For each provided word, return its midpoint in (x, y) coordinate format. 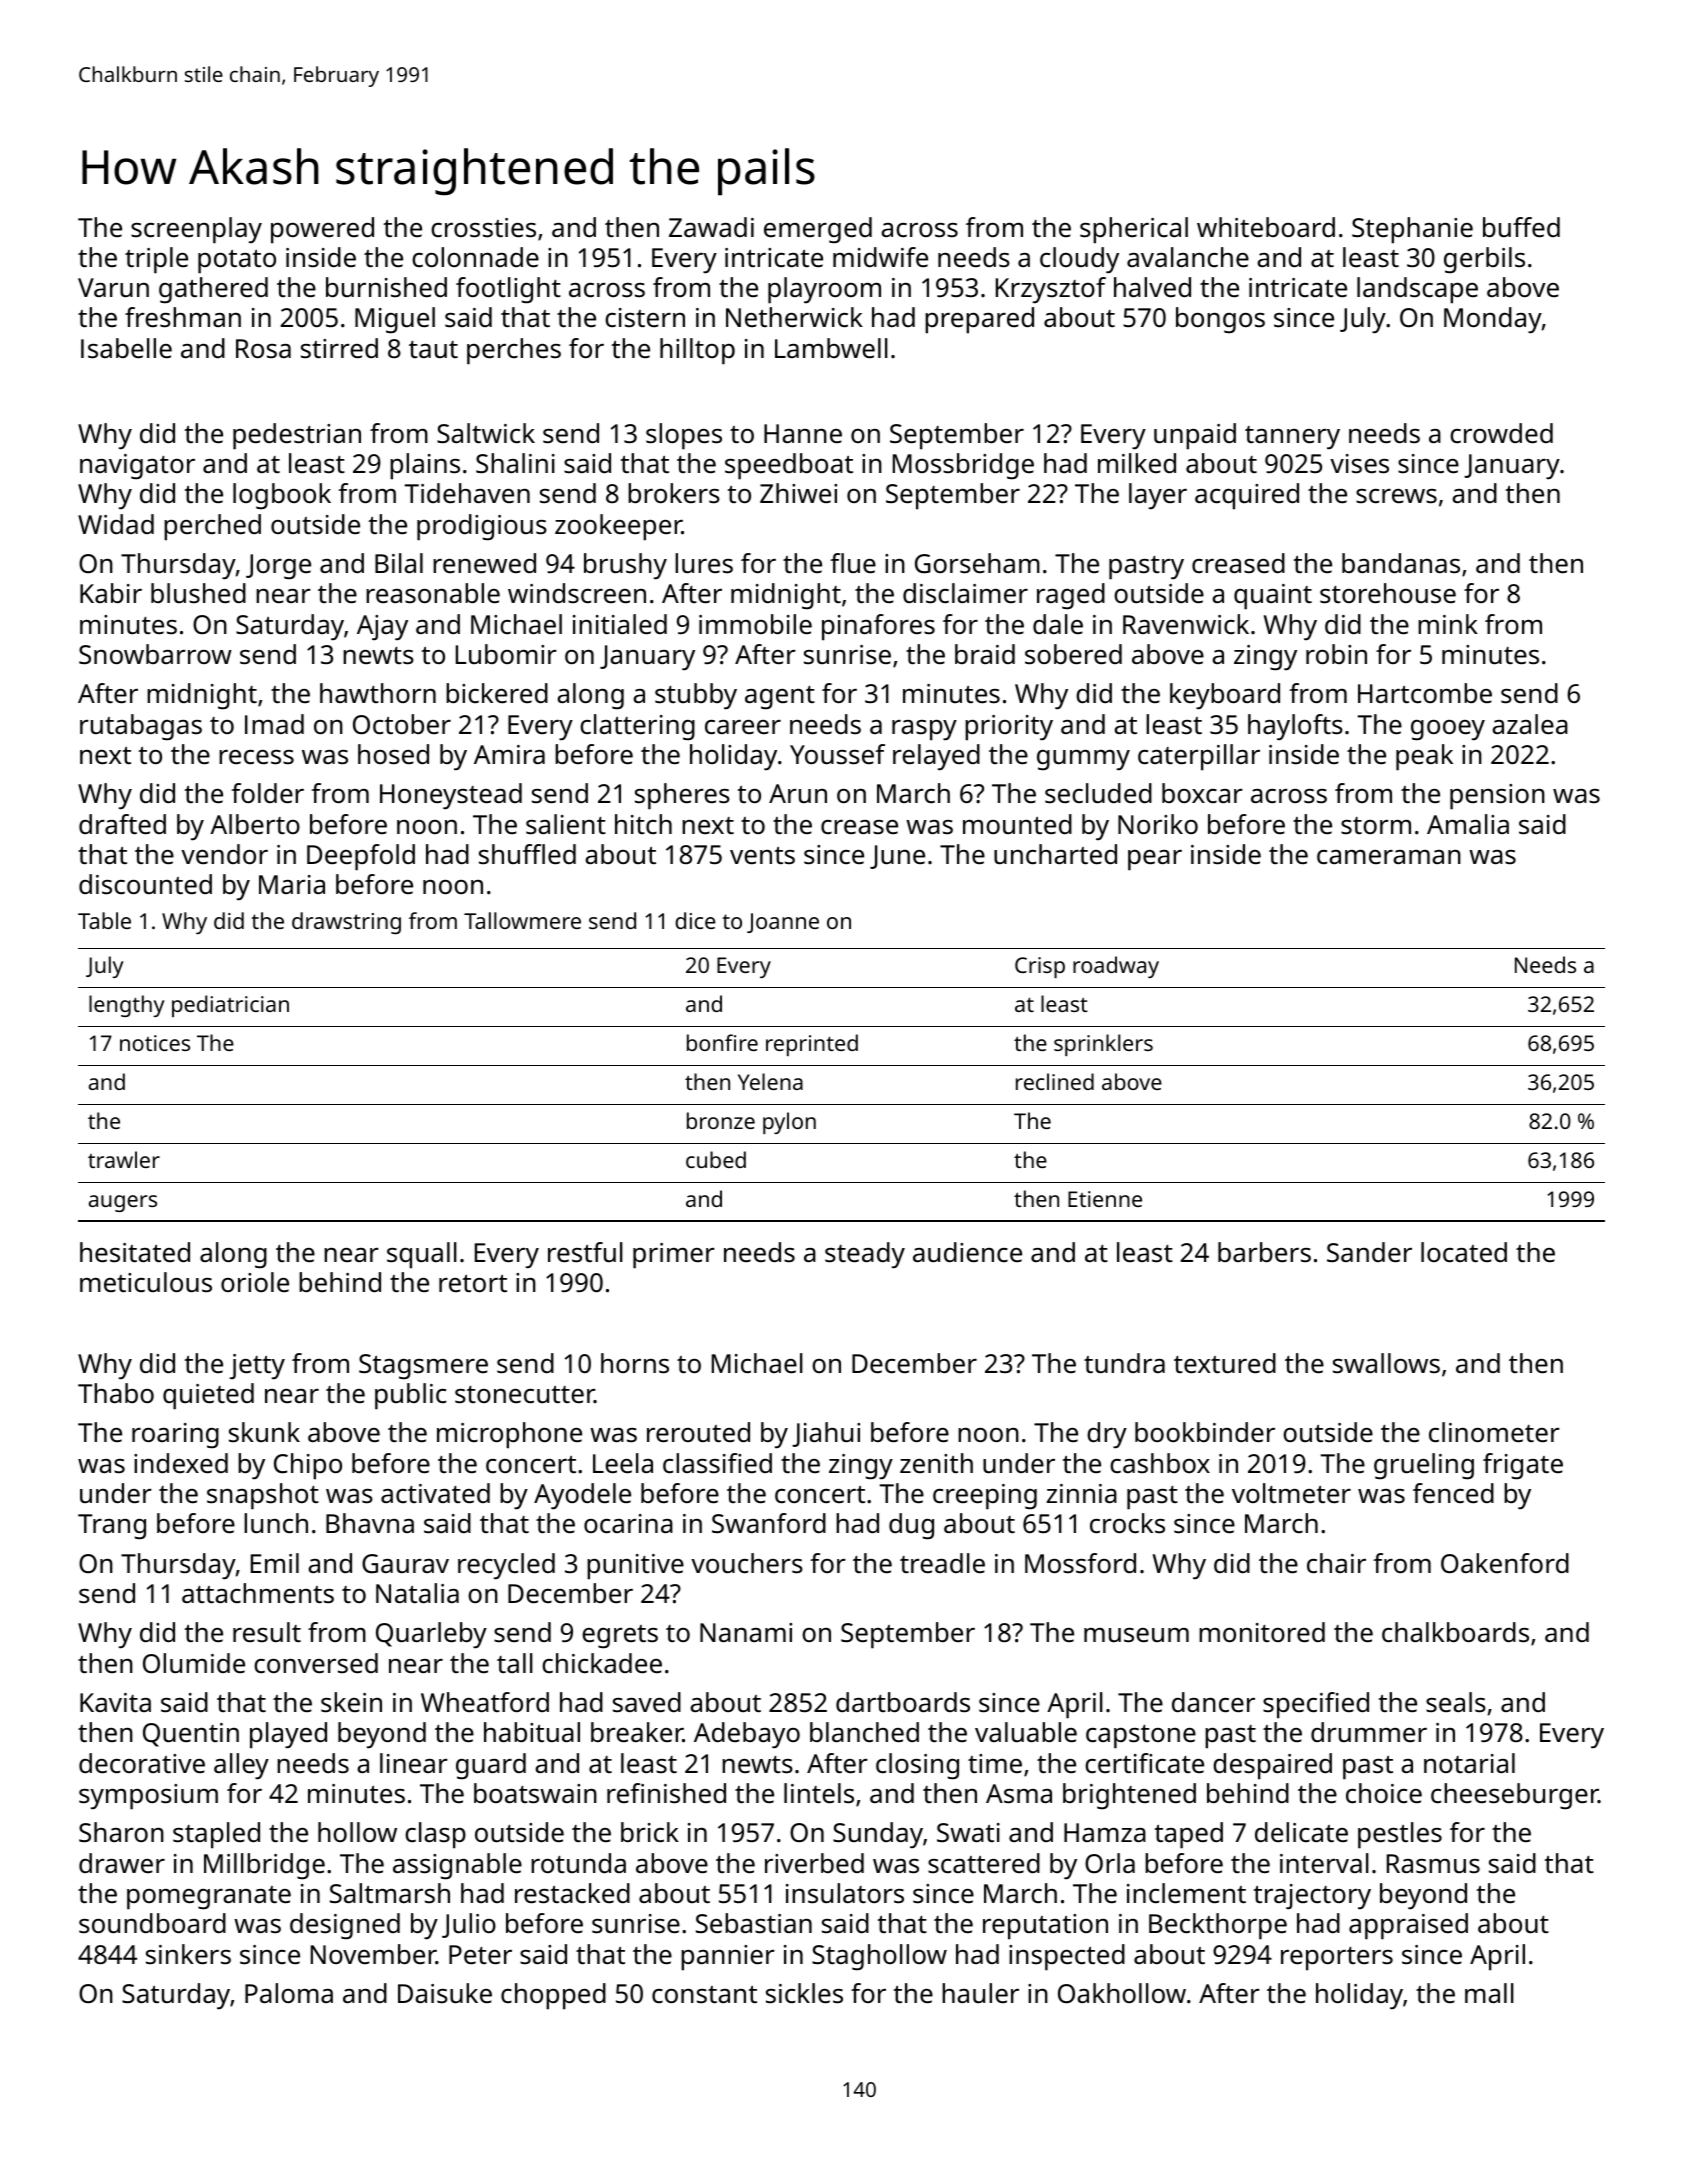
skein (351, 1702)
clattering (637, 727)
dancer (1213, 1702)
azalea (1530, 724)
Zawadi (711, 227)
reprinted (812, 1045)
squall (422, 1255)
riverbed (814, 1863)
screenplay (196, 230)
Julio (469, 1925)
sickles (804, 1993)
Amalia (1468, 824)
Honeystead (451, 796)
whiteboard (1266, 227)
